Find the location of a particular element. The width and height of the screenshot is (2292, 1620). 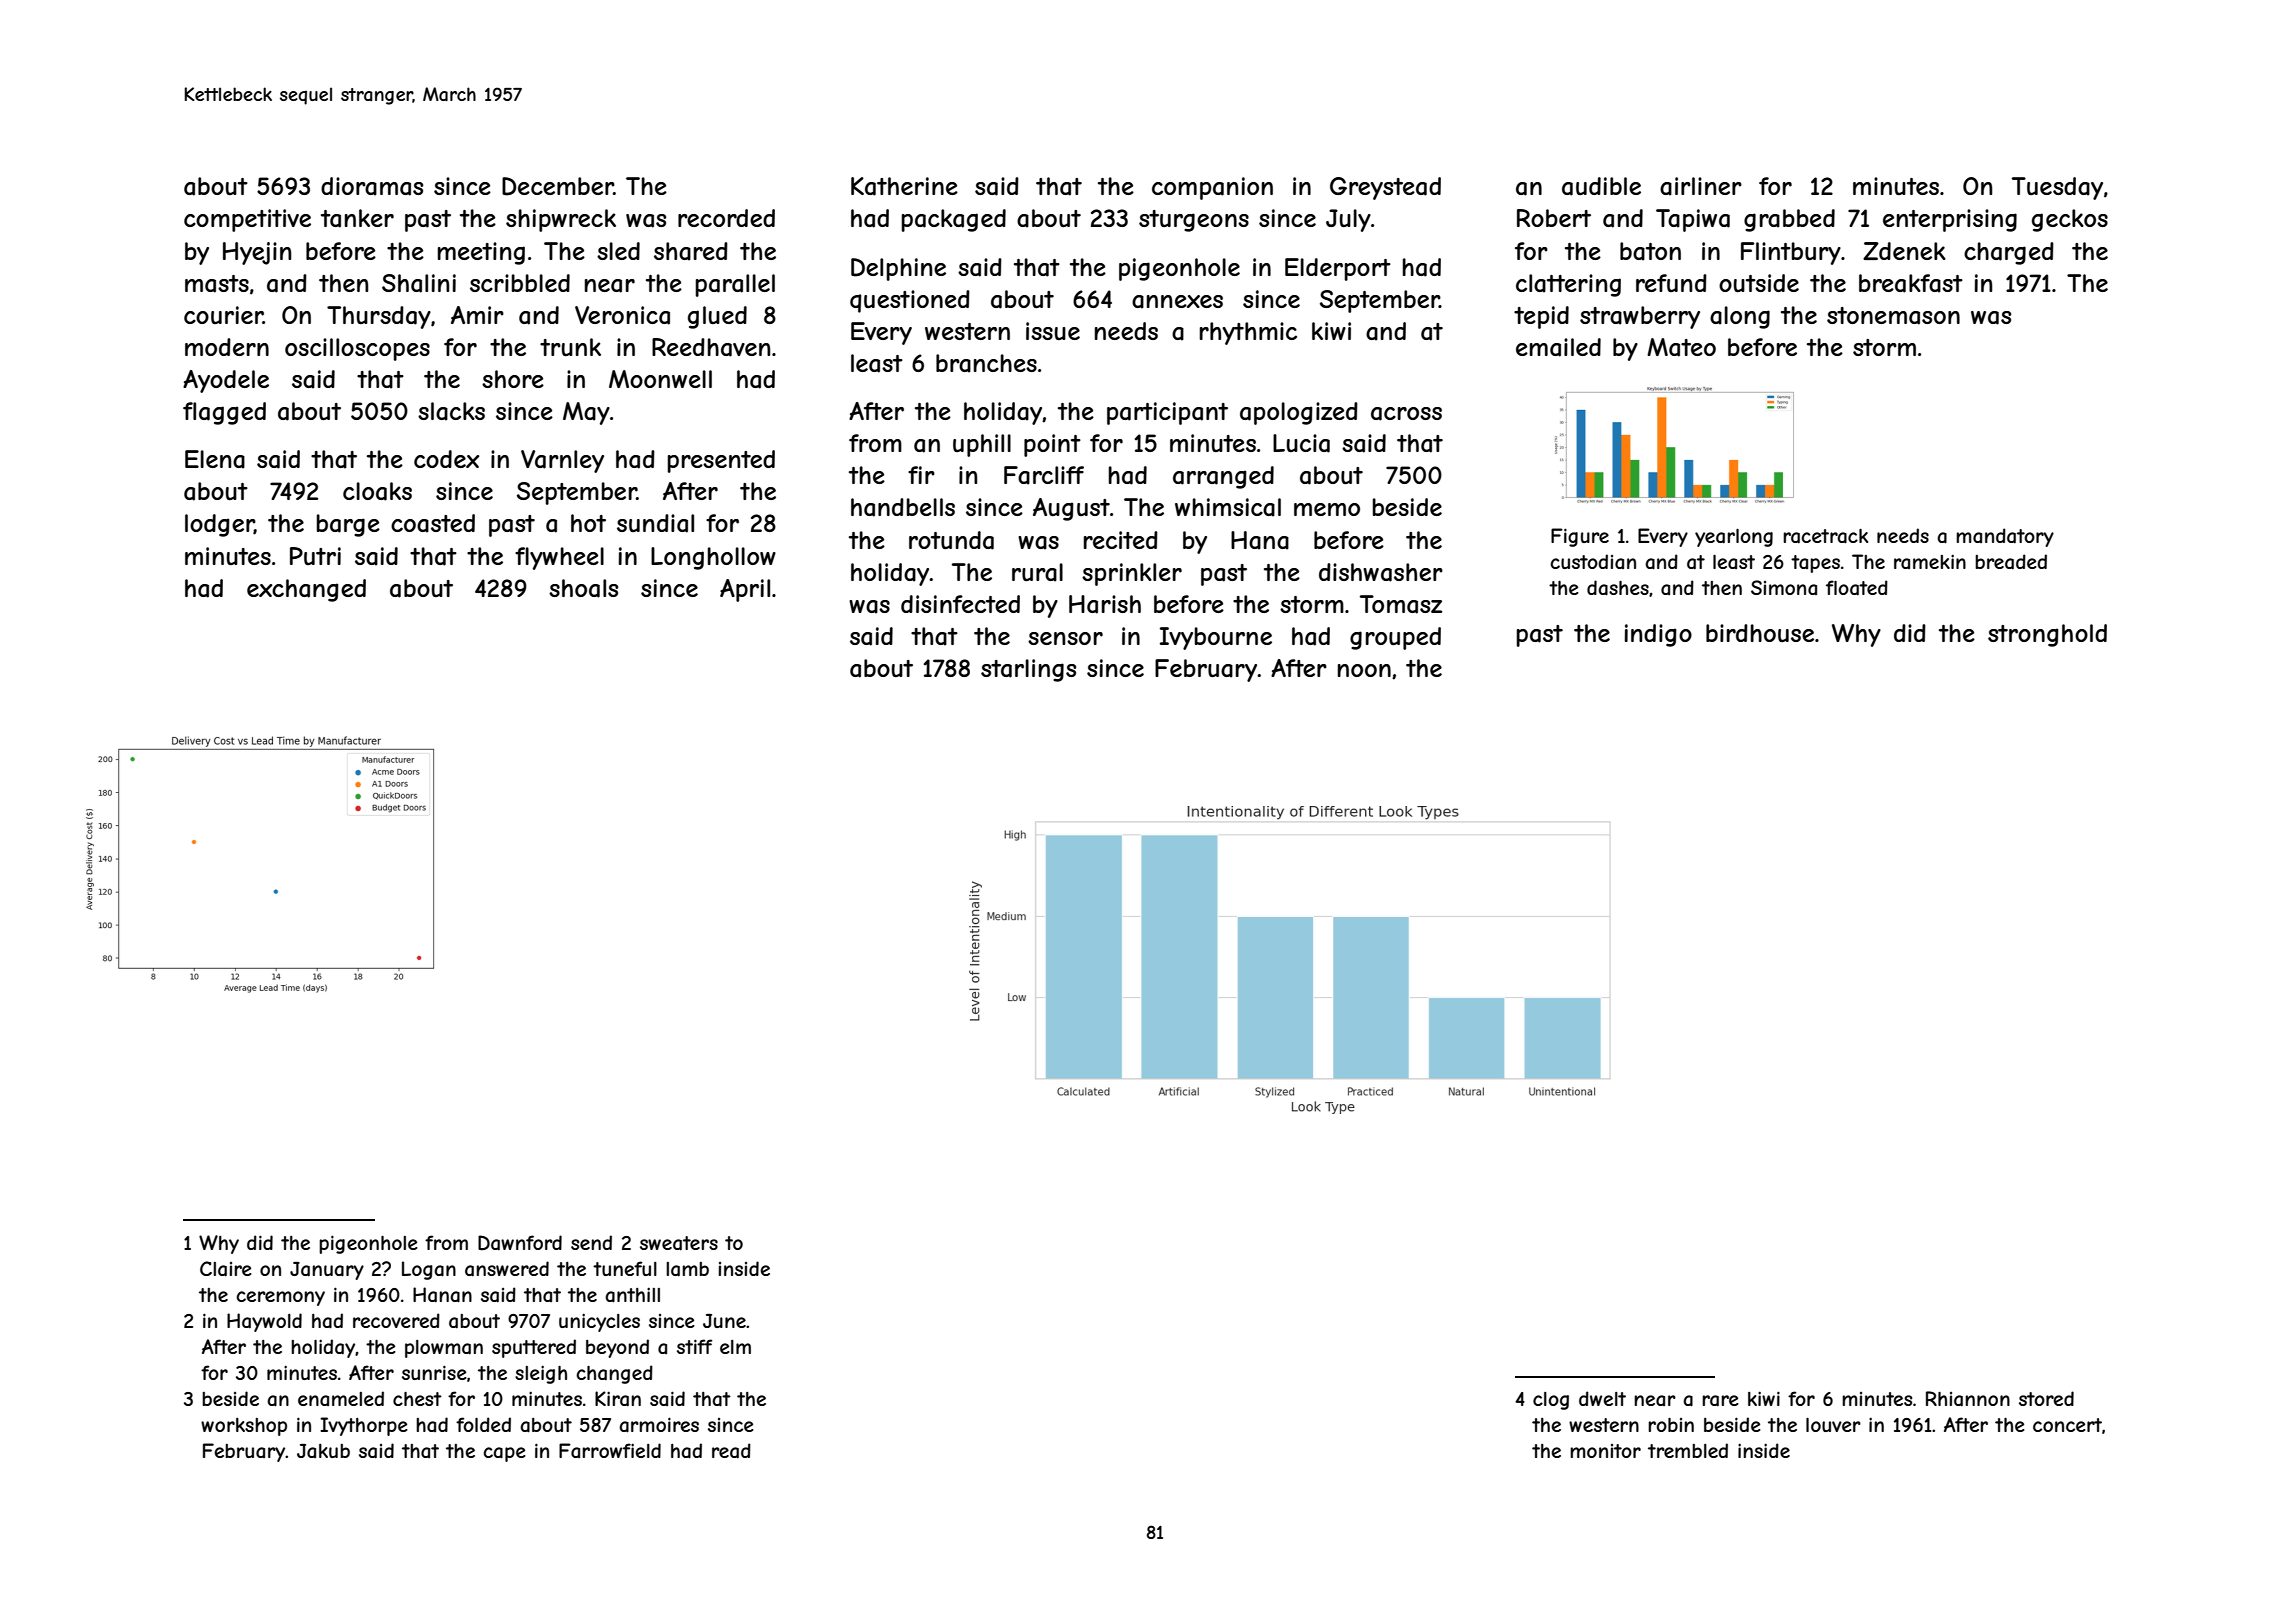

noon is located at coordinates (1364, 670).
